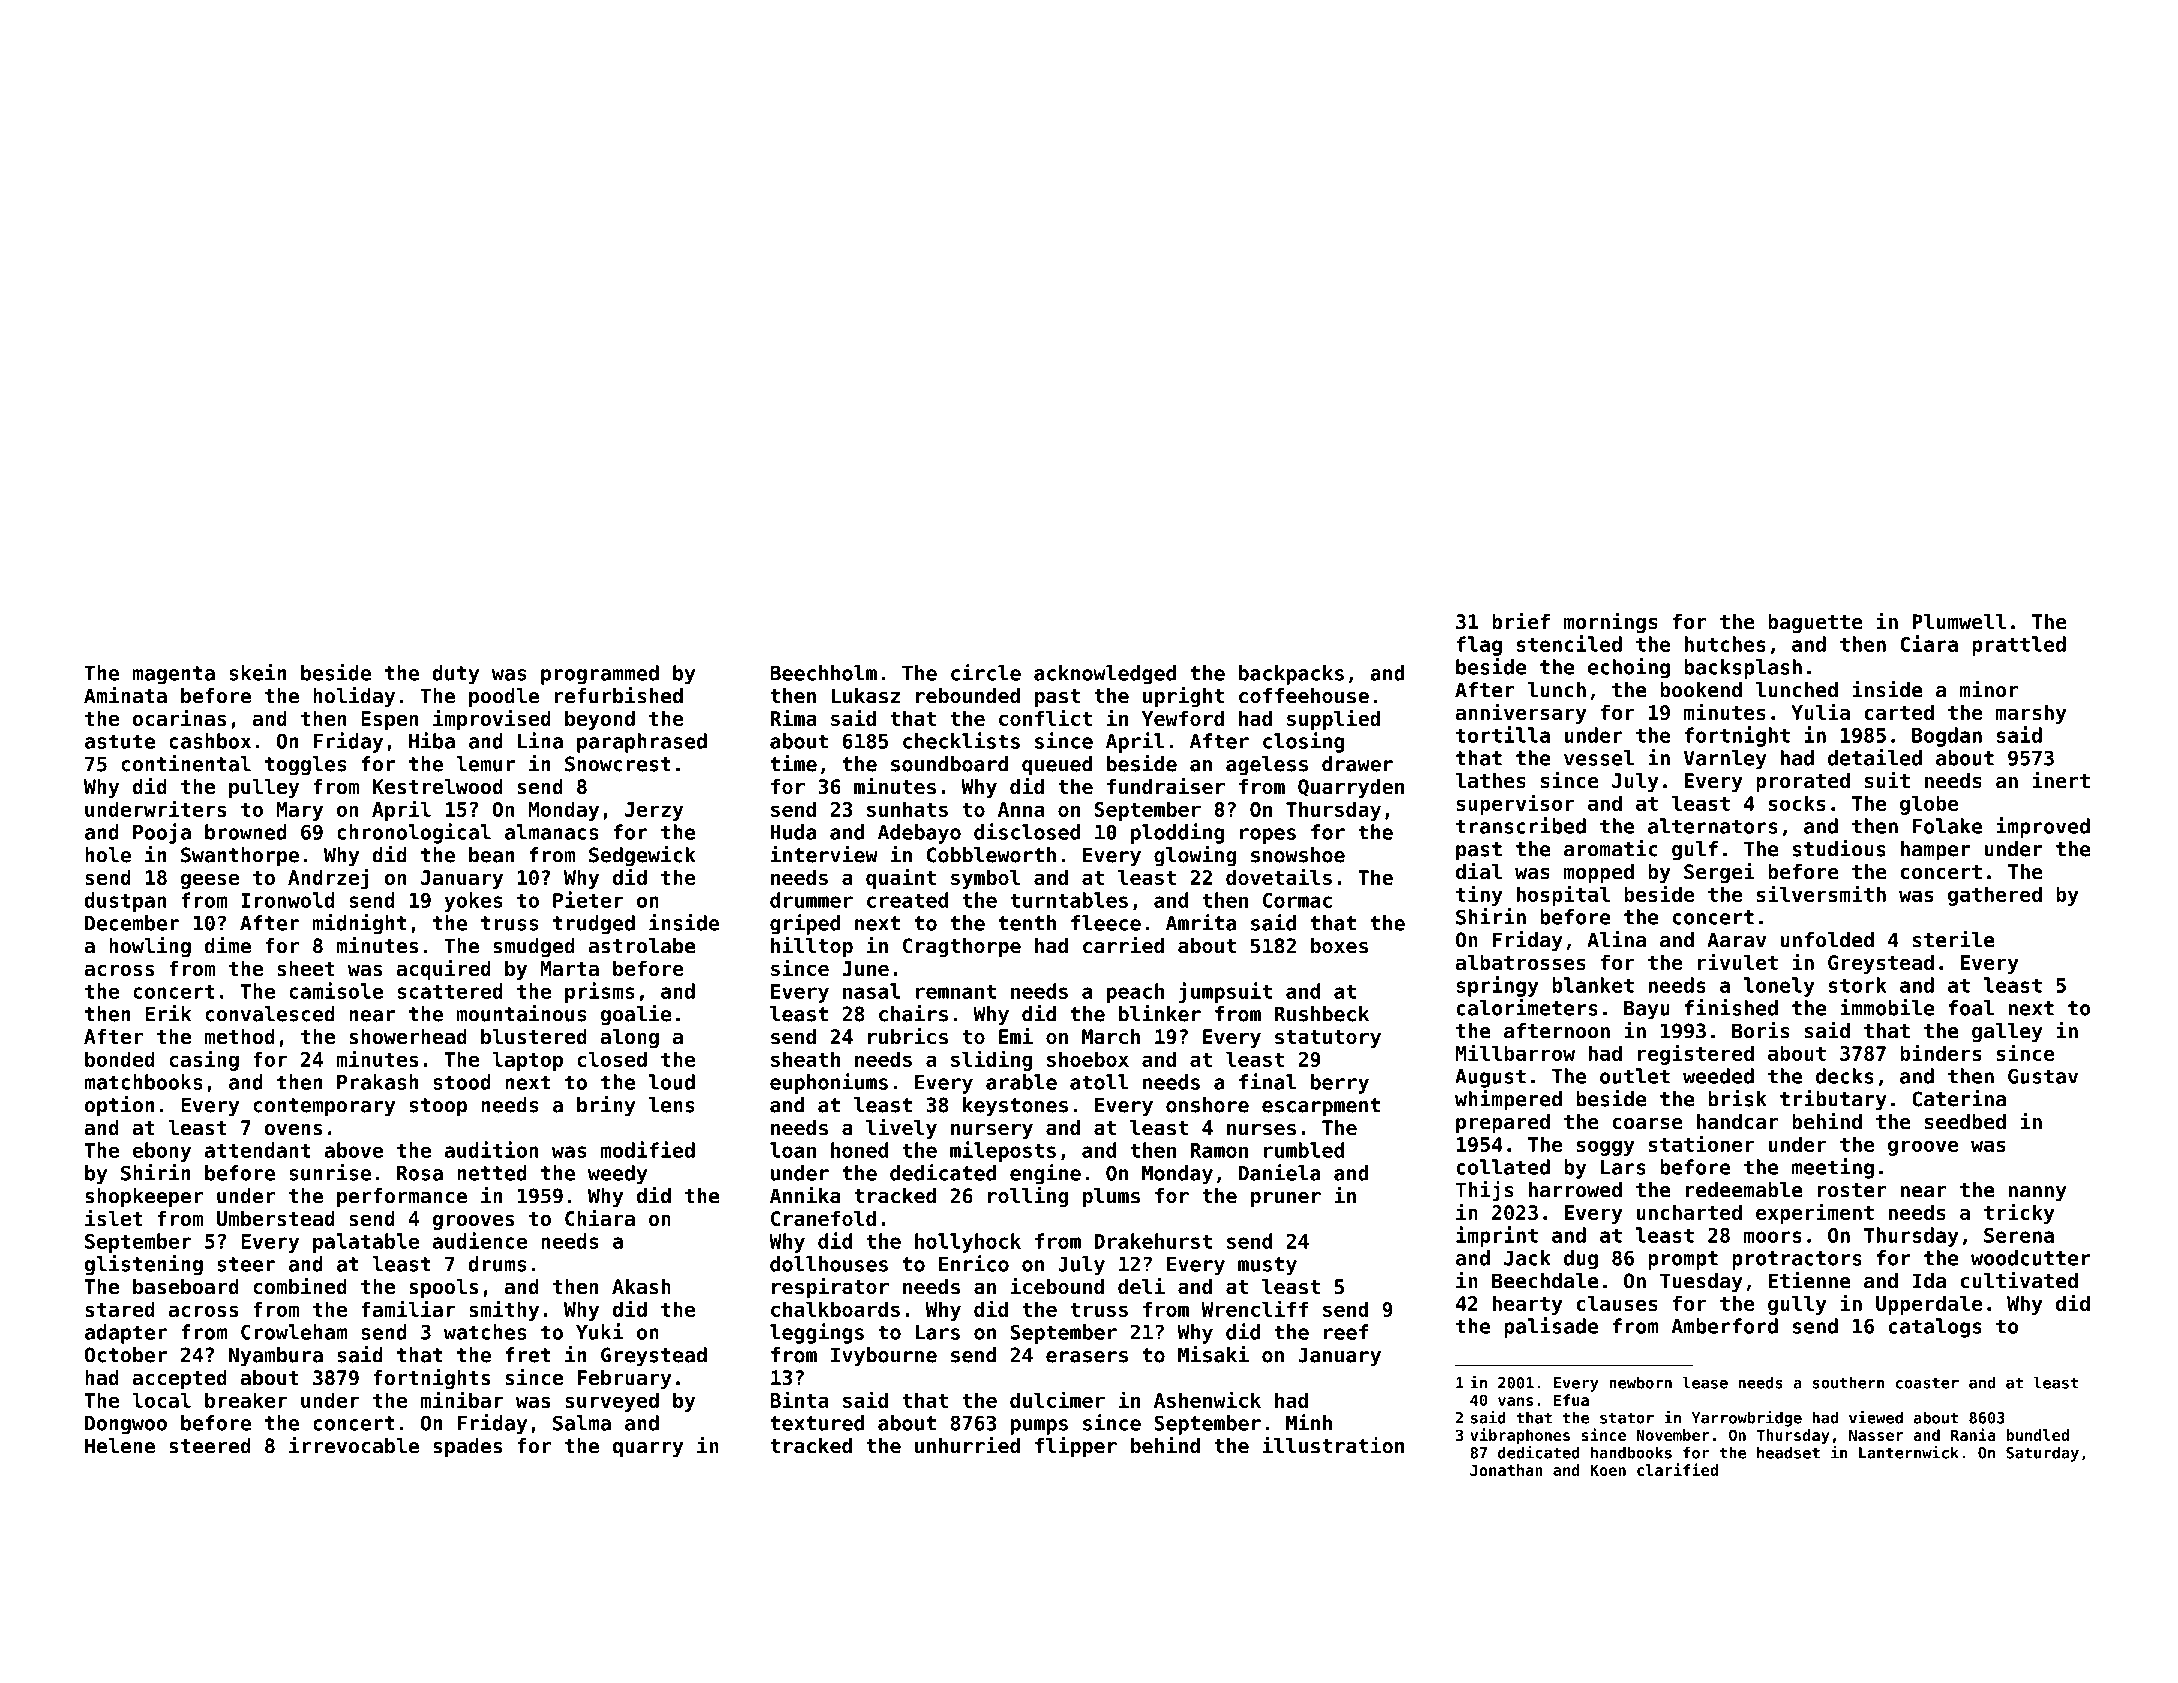  I want to click on reef, so click(1346, 1332).
